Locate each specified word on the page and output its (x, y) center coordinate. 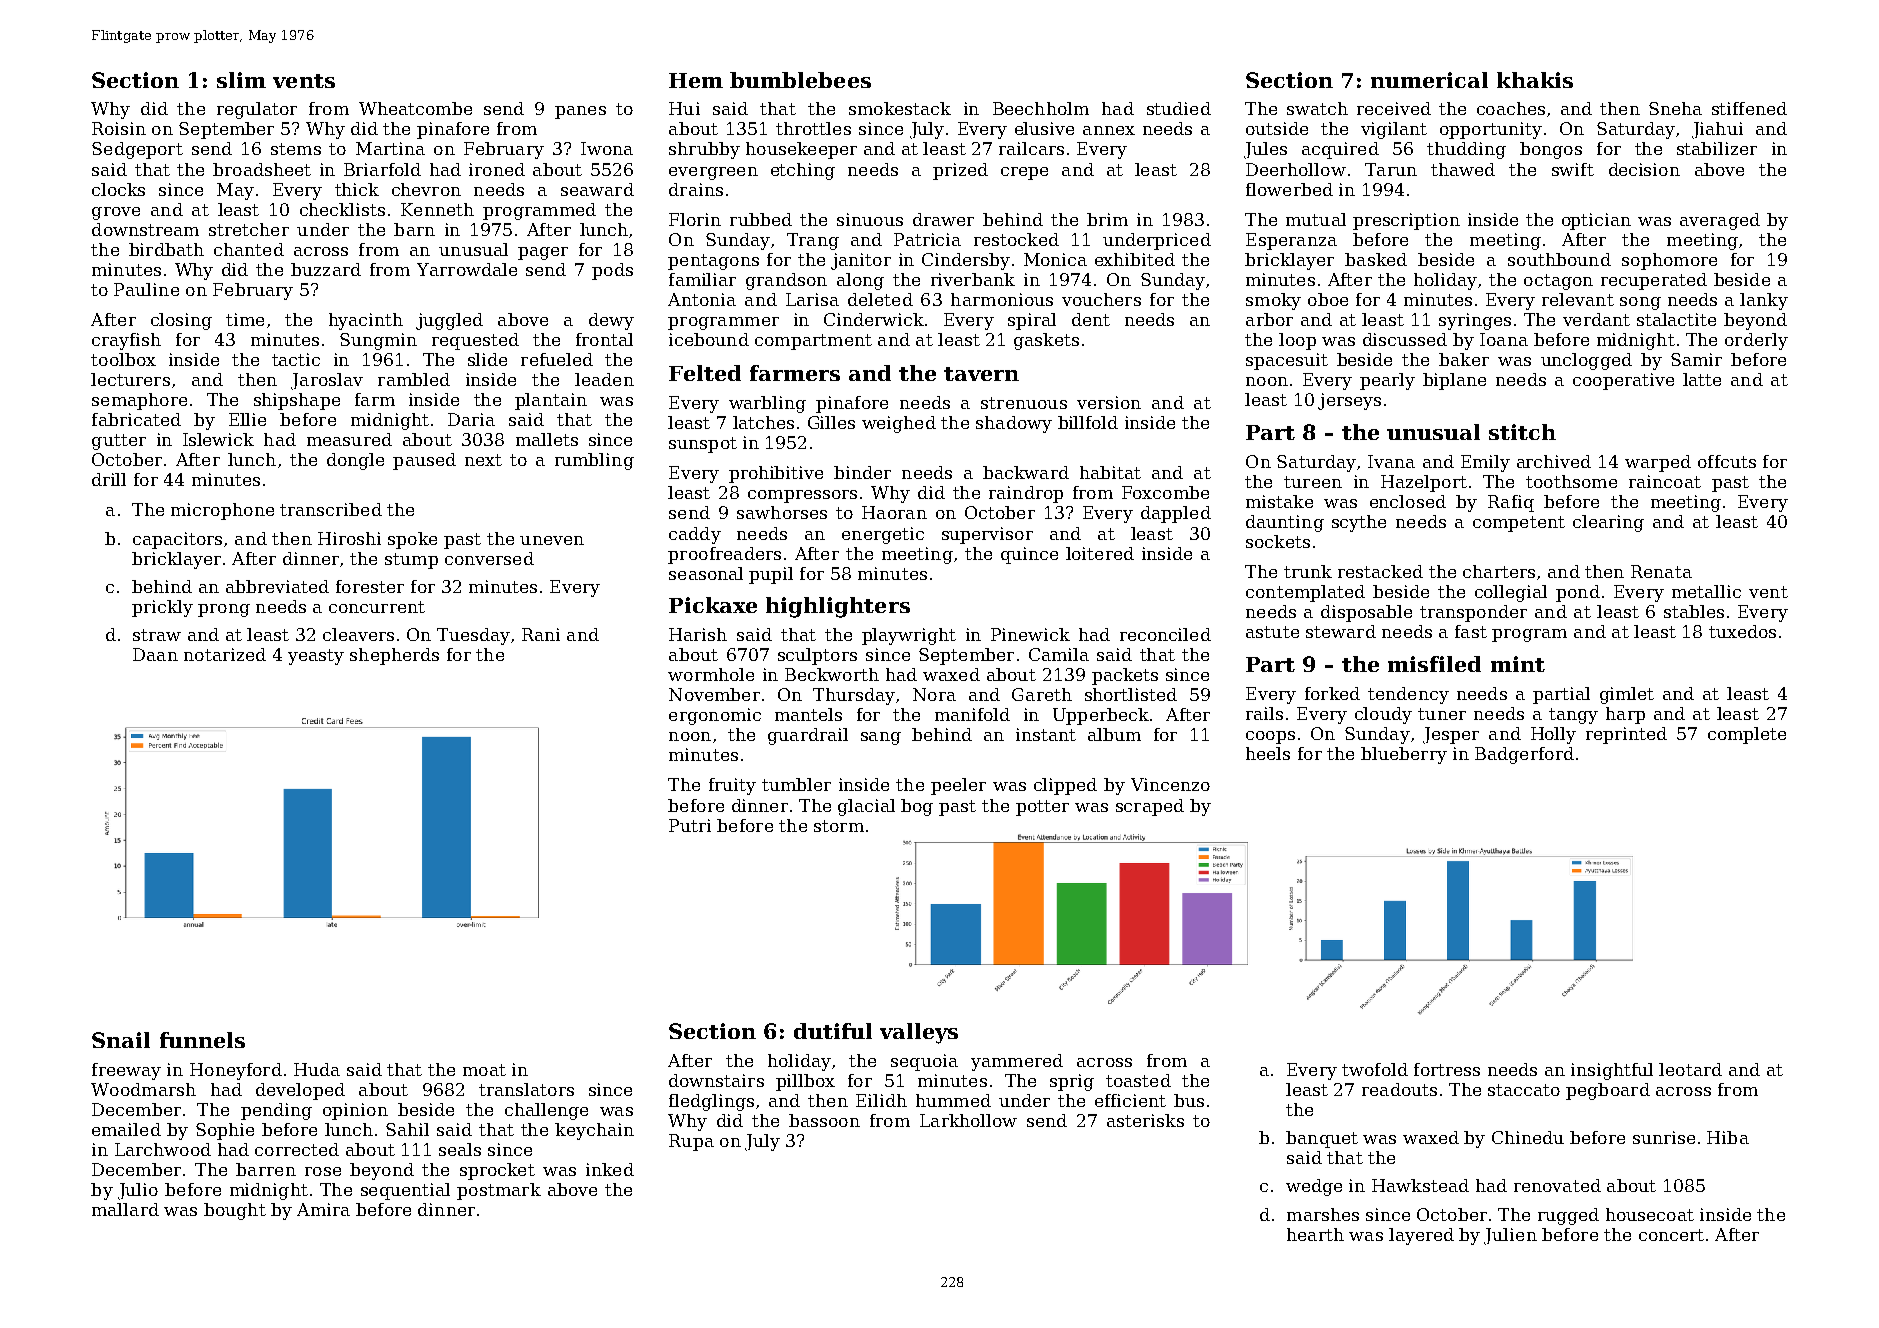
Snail (121, 1040)
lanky (1764, 301)
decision (1644, 169)
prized (960, 171)
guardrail (808, 736)
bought (235, 1211)
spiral (1032, 321)
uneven (552, 540)
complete (1747, 735)
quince (1029, 555)
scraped (1150, 807)
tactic (296, 359)
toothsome (1571, 481)
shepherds (394, 656)
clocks (118, 189)
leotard (1690, 1069)
